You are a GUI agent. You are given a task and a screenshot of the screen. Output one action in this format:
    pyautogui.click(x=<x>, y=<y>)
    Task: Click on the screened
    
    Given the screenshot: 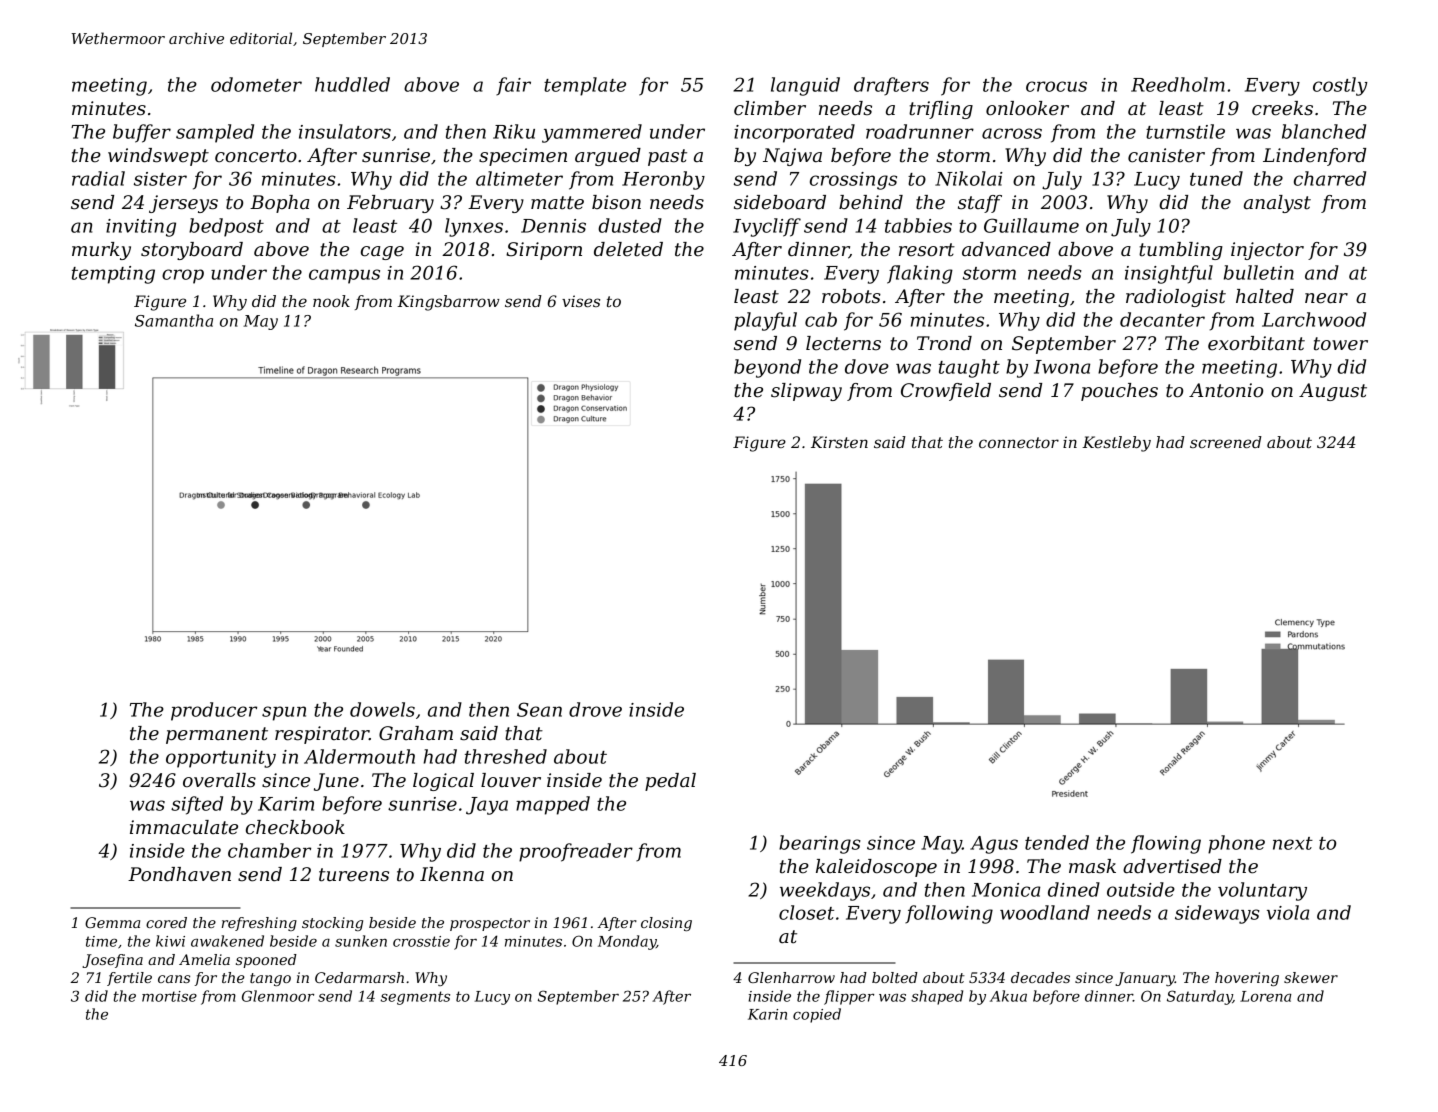 What is the action you would take?
    pyautogui.click(x=1226, y=442)
